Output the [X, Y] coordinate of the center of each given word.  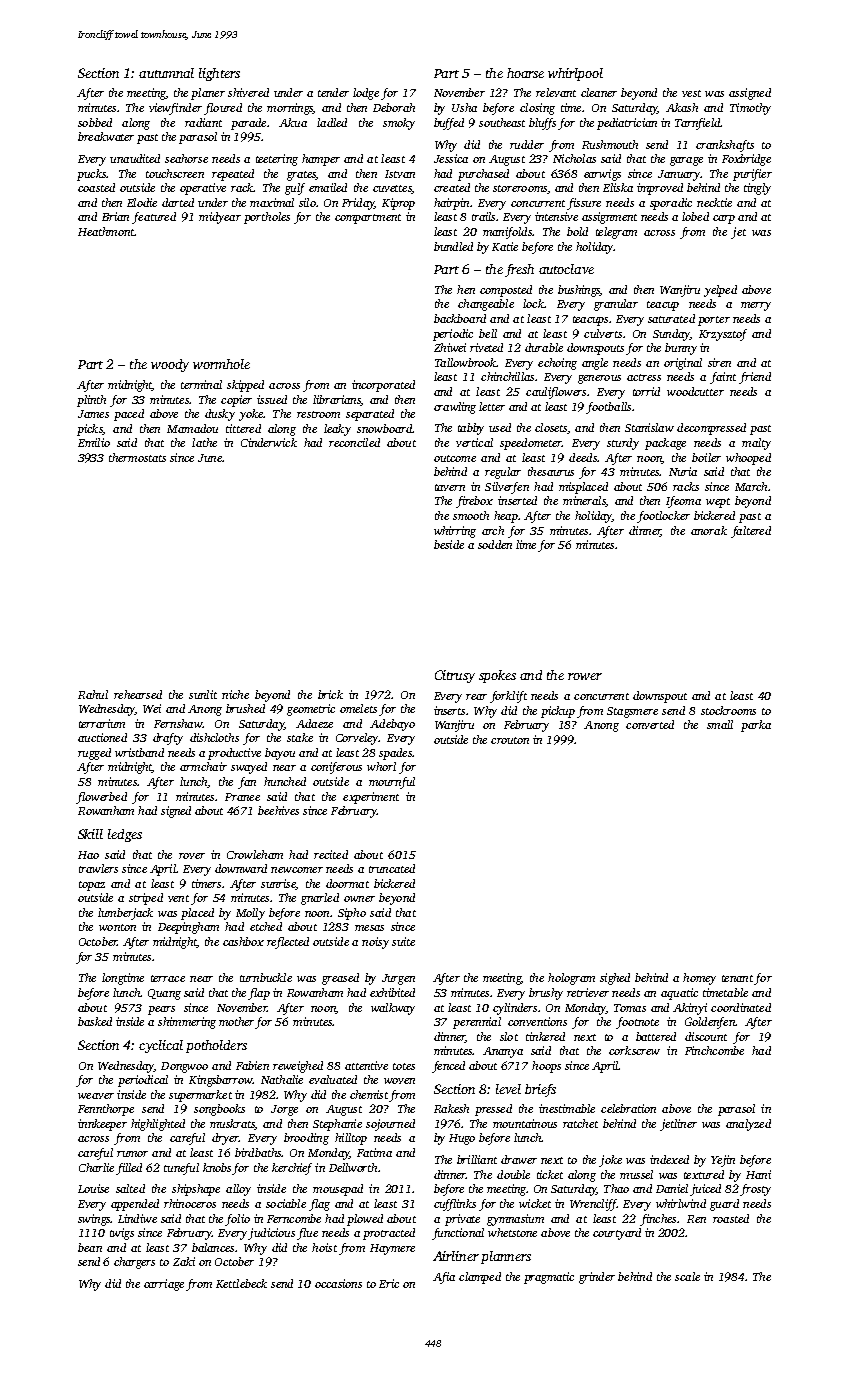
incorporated [383, 386]
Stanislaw [649, 427]
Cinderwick [269, 442]
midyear [220, 218]
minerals [584, 501]
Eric [389, 1283]
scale [687, 1276]
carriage [164, 1285]
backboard [460, 318]
